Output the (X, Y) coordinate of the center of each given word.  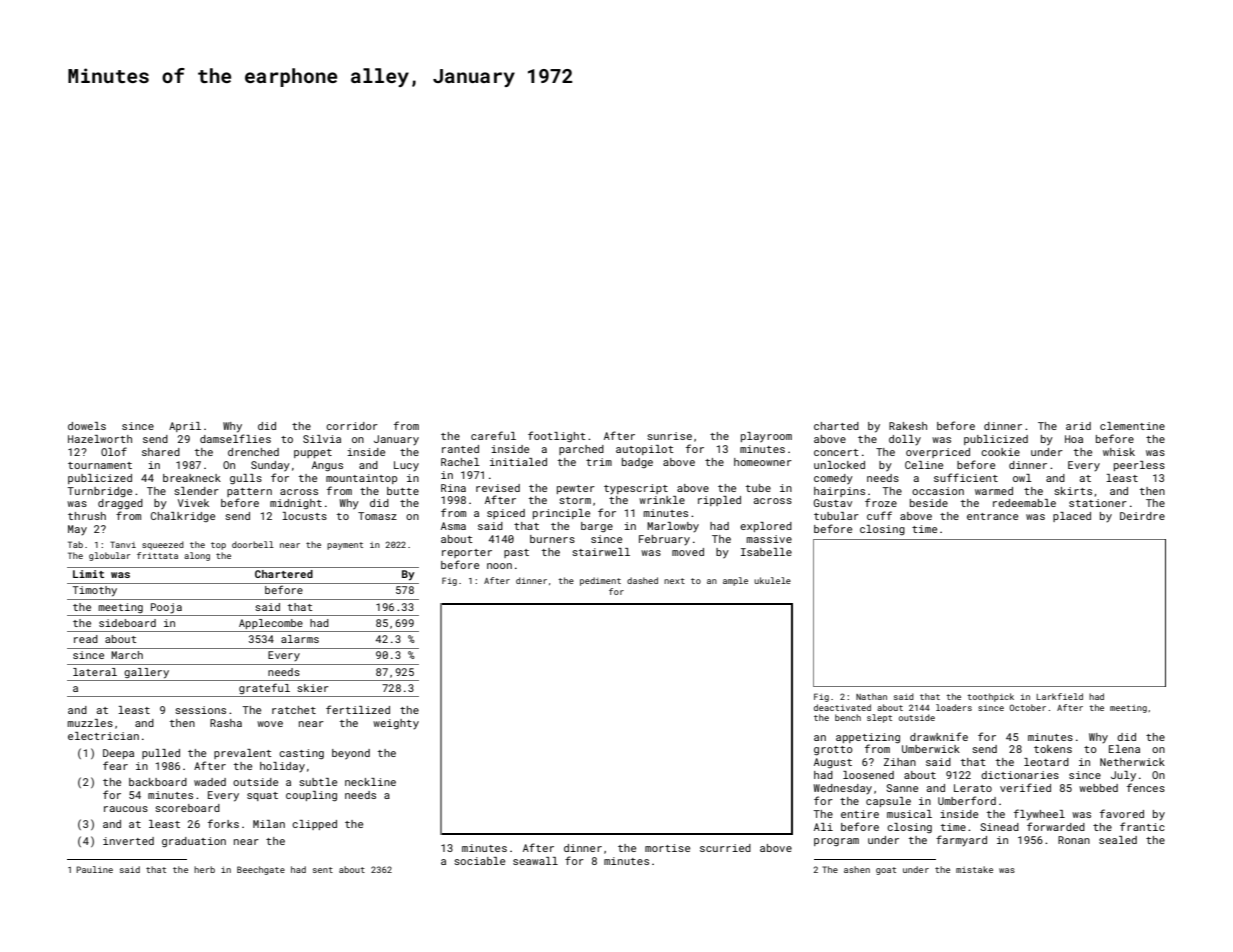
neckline (370, 782)
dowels (87, 426)
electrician (103, 736)
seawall (535, 861)
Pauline (94, 869)
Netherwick (1132, 762)
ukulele (772, 580)
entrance (992, 516)
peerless (1139, 466)
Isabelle (766, 552)
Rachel (460, 462)
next (674, 581)
